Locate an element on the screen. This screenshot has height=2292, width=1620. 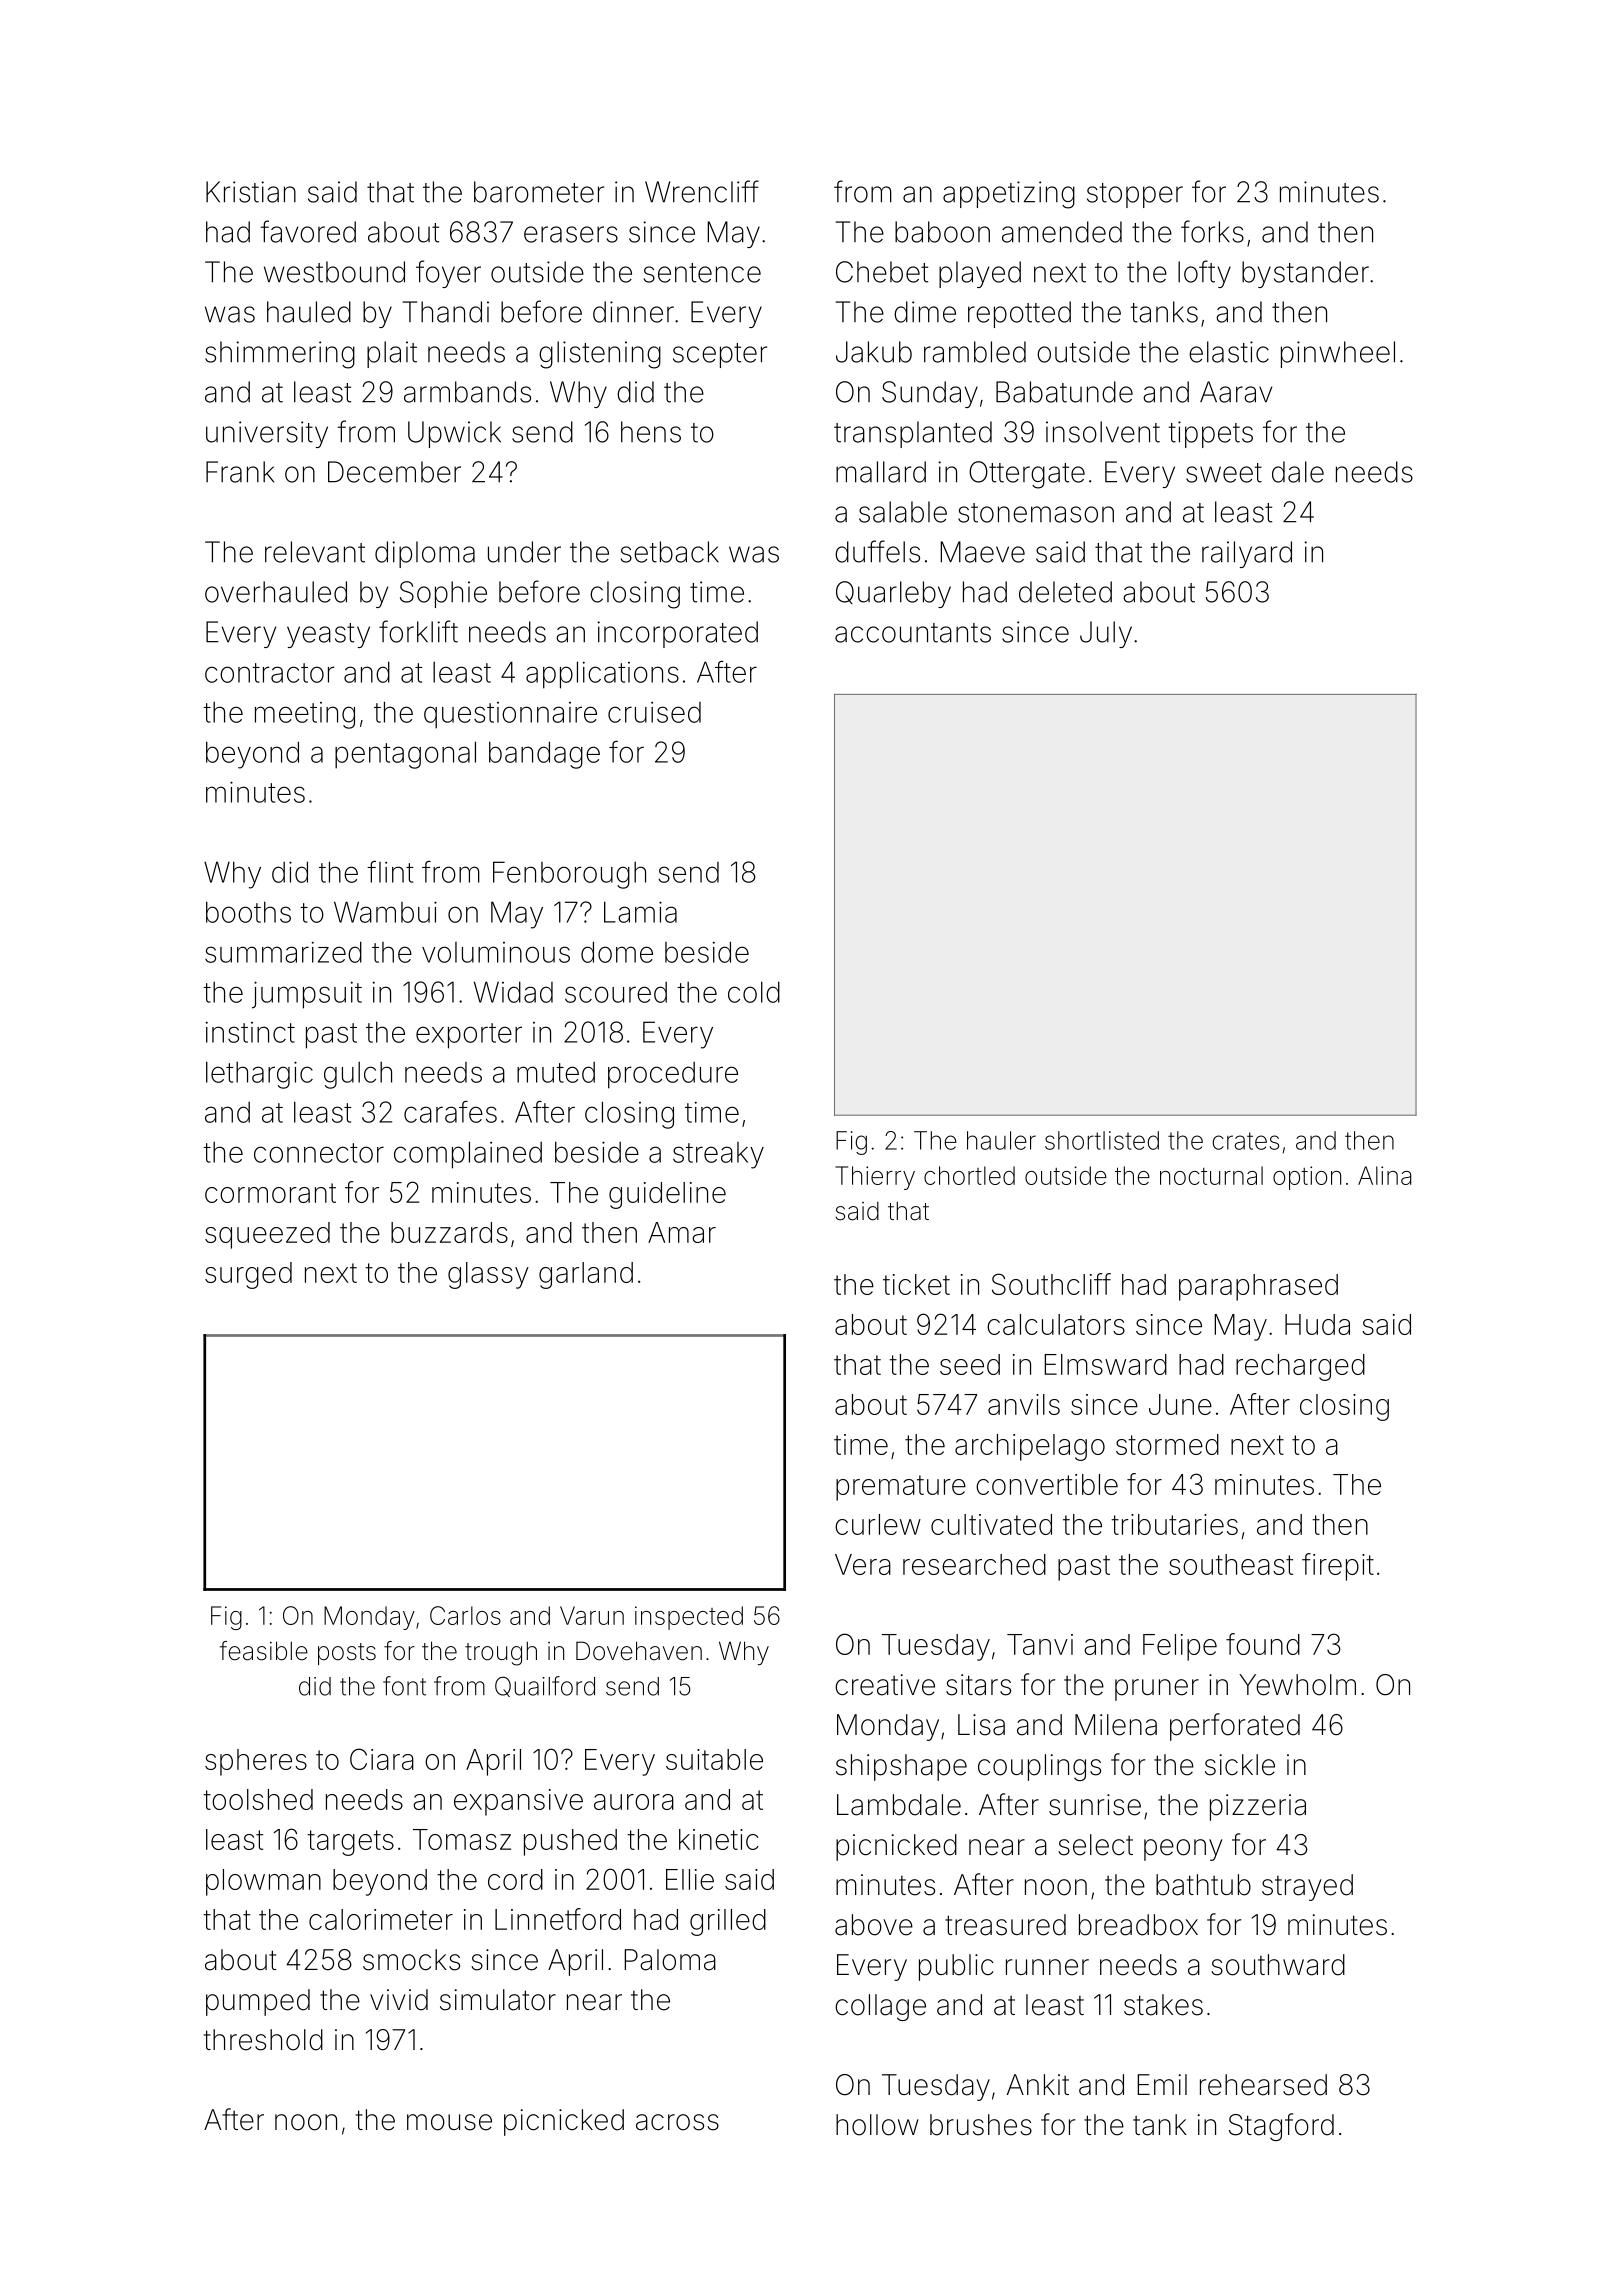
Carlos is located at coordinates (465, 1615).
